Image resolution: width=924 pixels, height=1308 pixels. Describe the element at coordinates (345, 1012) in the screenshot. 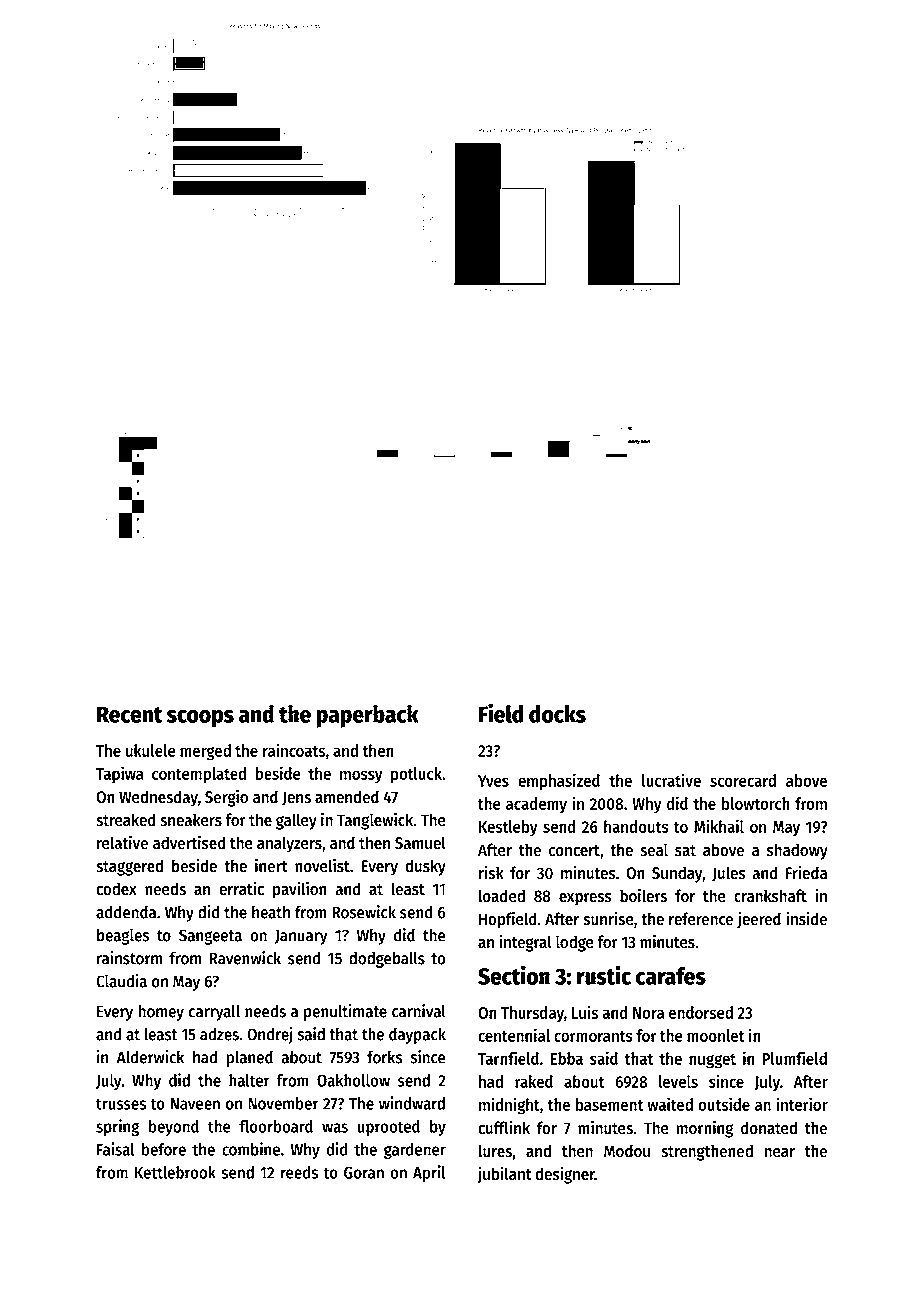

I see `penultimate` at that location.
